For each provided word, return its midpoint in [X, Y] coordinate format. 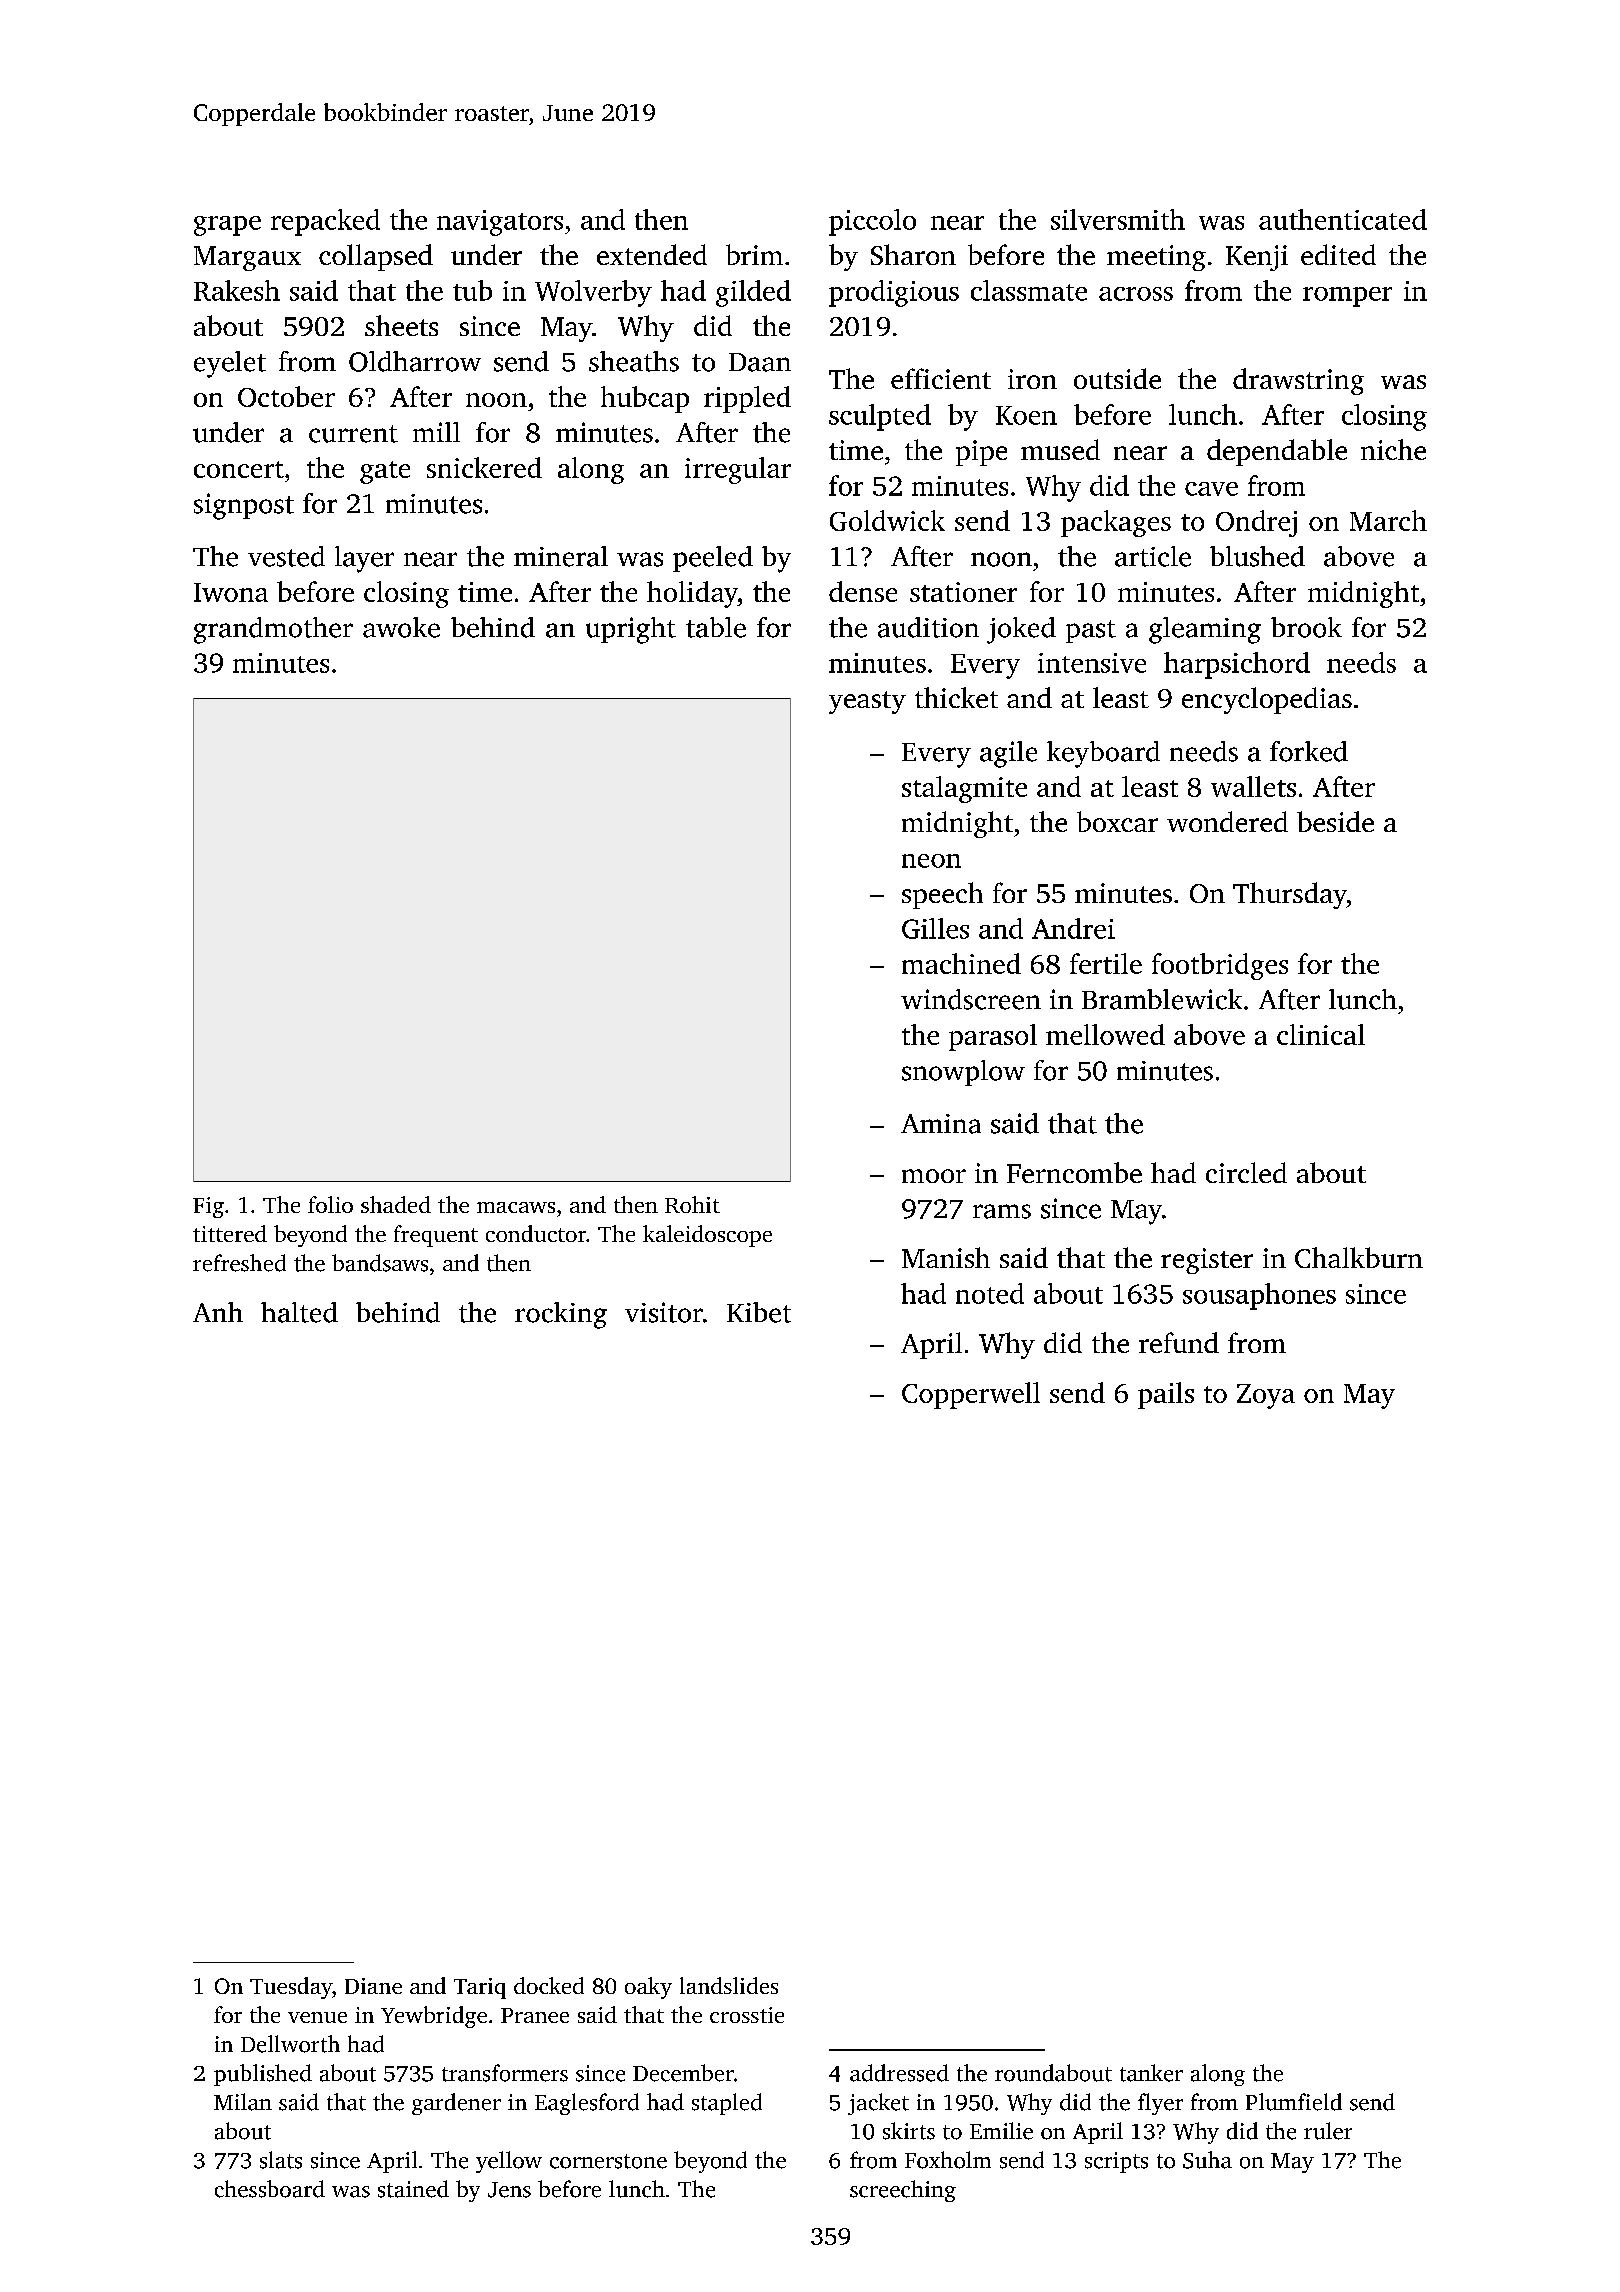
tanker [1151, 2073]
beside [1335, 821]
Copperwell [971, 1395]
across [1136, 294]
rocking [561, 1315]
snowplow [963, 1073]
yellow [509, 2162]
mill [436, 432]
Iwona [231, 592]
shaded [396, 1204]
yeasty [867, 702]
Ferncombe [1074, 1172]
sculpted [880, 417]
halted [299, 1312]
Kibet [759, 1312]
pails [1166, 1395]
